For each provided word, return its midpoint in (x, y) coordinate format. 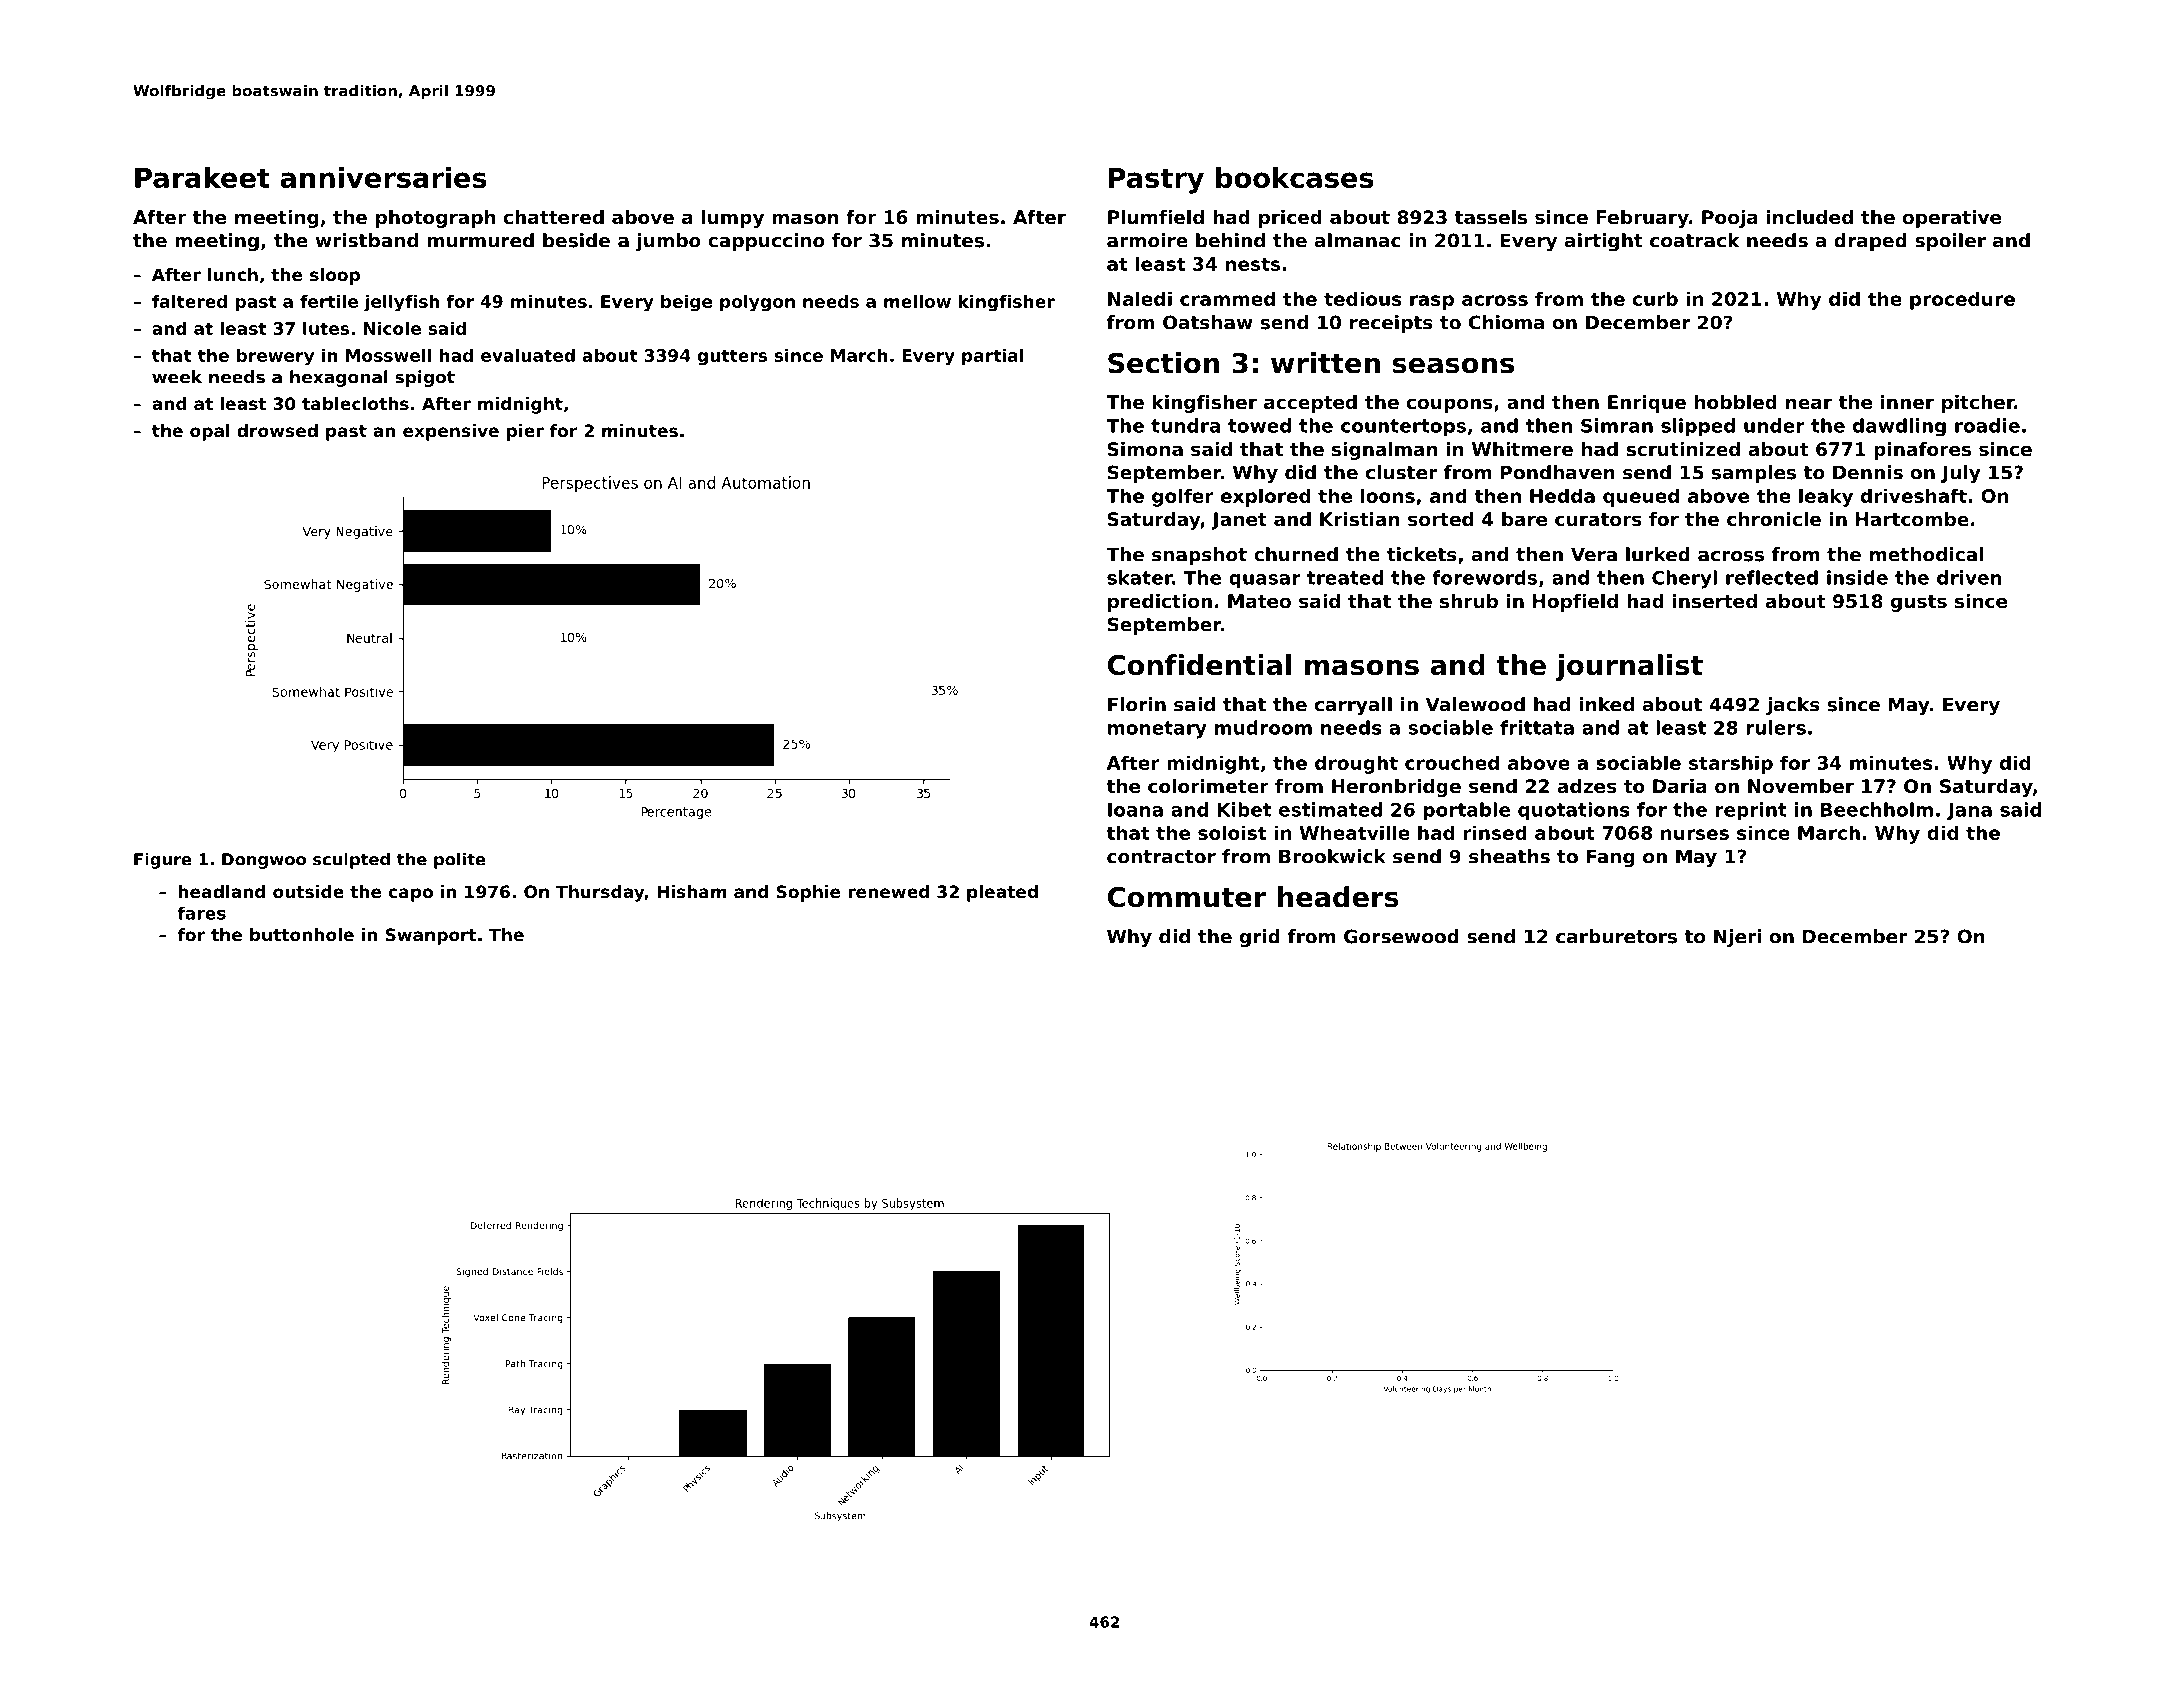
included (1810, 217)
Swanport (431, 936)
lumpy (733, 219)
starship (1731, 764)
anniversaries (383, 177)
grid (1260, 938)
